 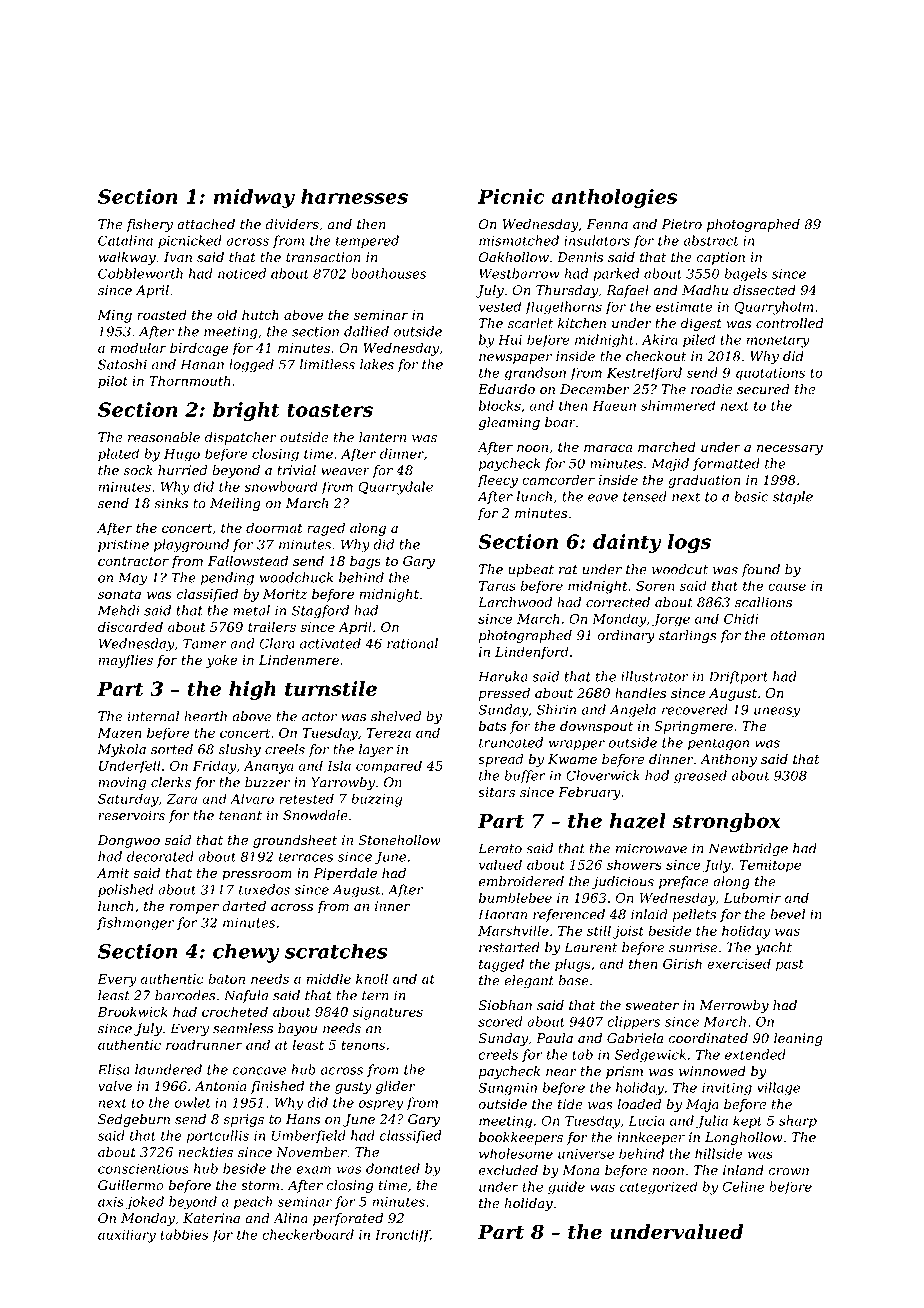 What do you see at coordinates (119, 594) in the image?
I see `sonata` at bounding box center [119, 594].
